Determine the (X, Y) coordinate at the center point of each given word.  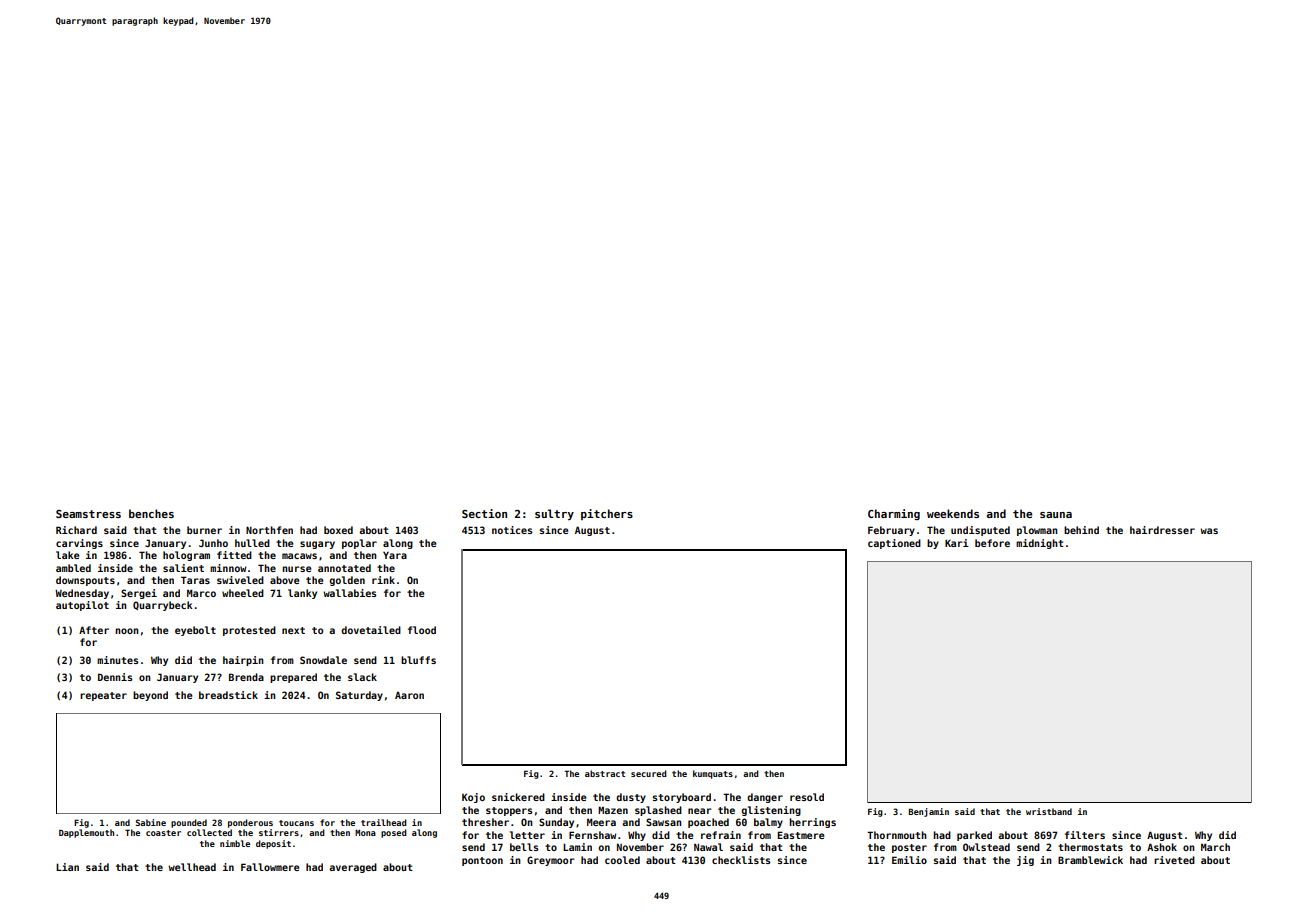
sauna (1056, 515)
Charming (894, 514)
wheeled (243, 593)
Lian (67, 867)
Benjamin (929, 812)
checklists (741, 860)
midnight (1040, 544)
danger (765, 798)
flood (422, 630)
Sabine (151, 822)
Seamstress (88, 514)
